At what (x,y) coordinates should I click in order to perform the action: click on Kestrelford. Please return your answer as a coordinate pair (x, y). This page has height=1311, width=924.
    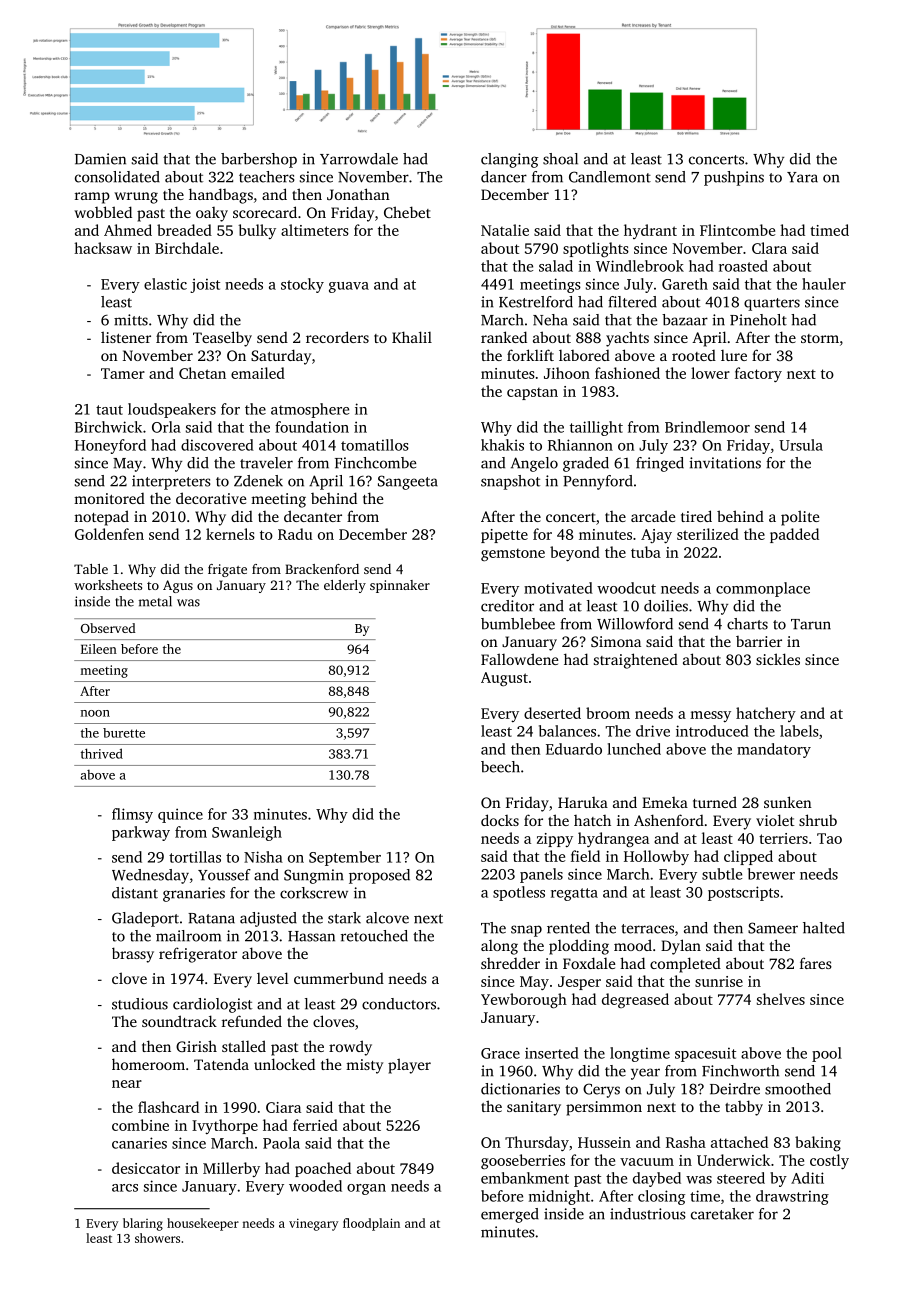
    Looking at the image, I should click on (536, 302).
